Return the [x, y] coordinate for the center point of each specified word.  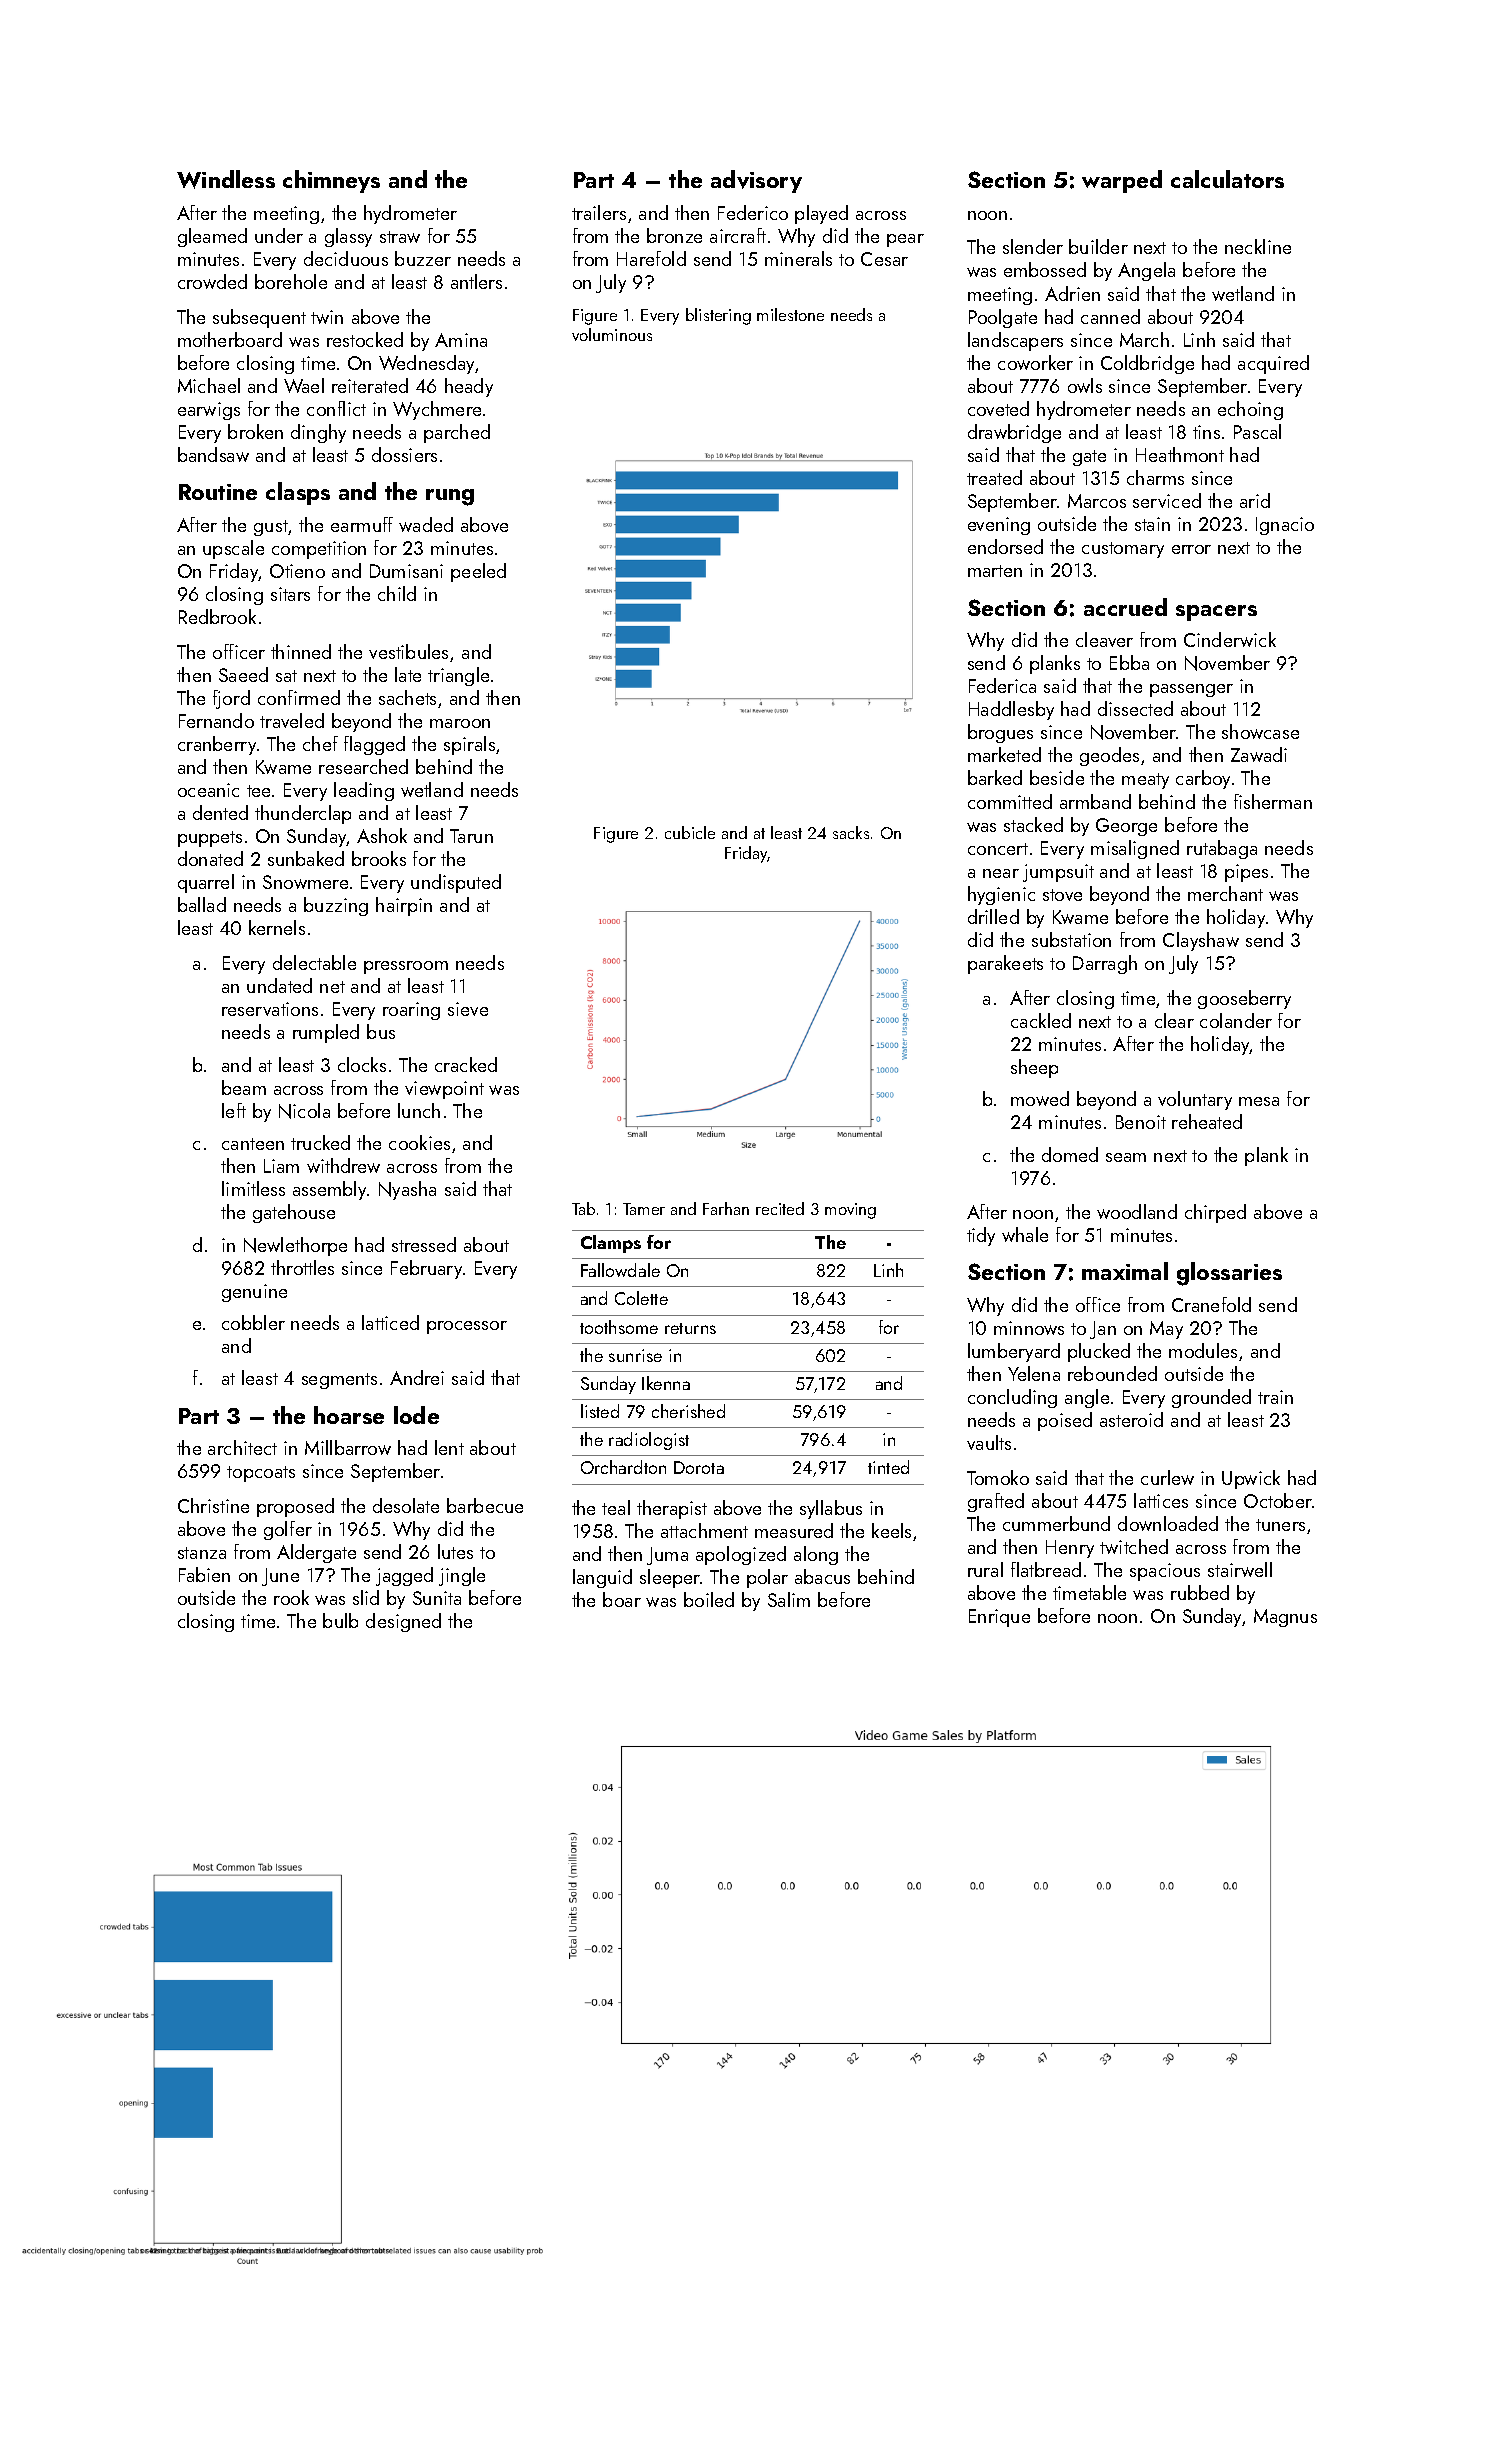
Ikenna [666, 1383]
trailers [599, 212]
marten [995, 571]
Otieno [297, 571]
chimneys [331, 181]
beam [244, 1087]
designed [403, 1622]
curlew [1167, 1477]
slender [1033, 246]
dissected [1135, 708]
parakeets [1005, 964]
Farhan [726, 1208]
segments [339, 1381]
